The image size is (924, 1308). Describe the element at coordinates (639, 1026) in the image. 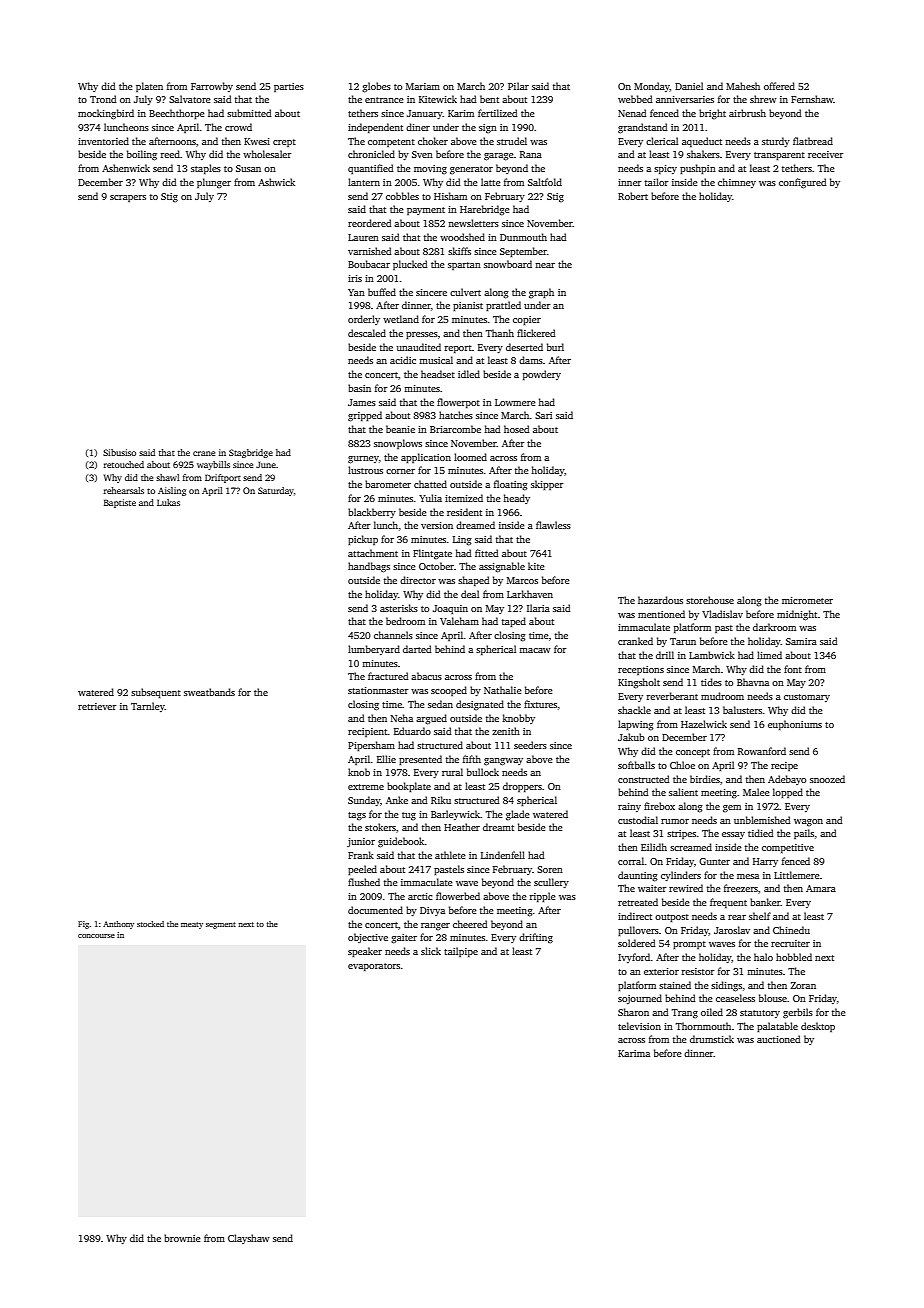

I see `television` at that location.
